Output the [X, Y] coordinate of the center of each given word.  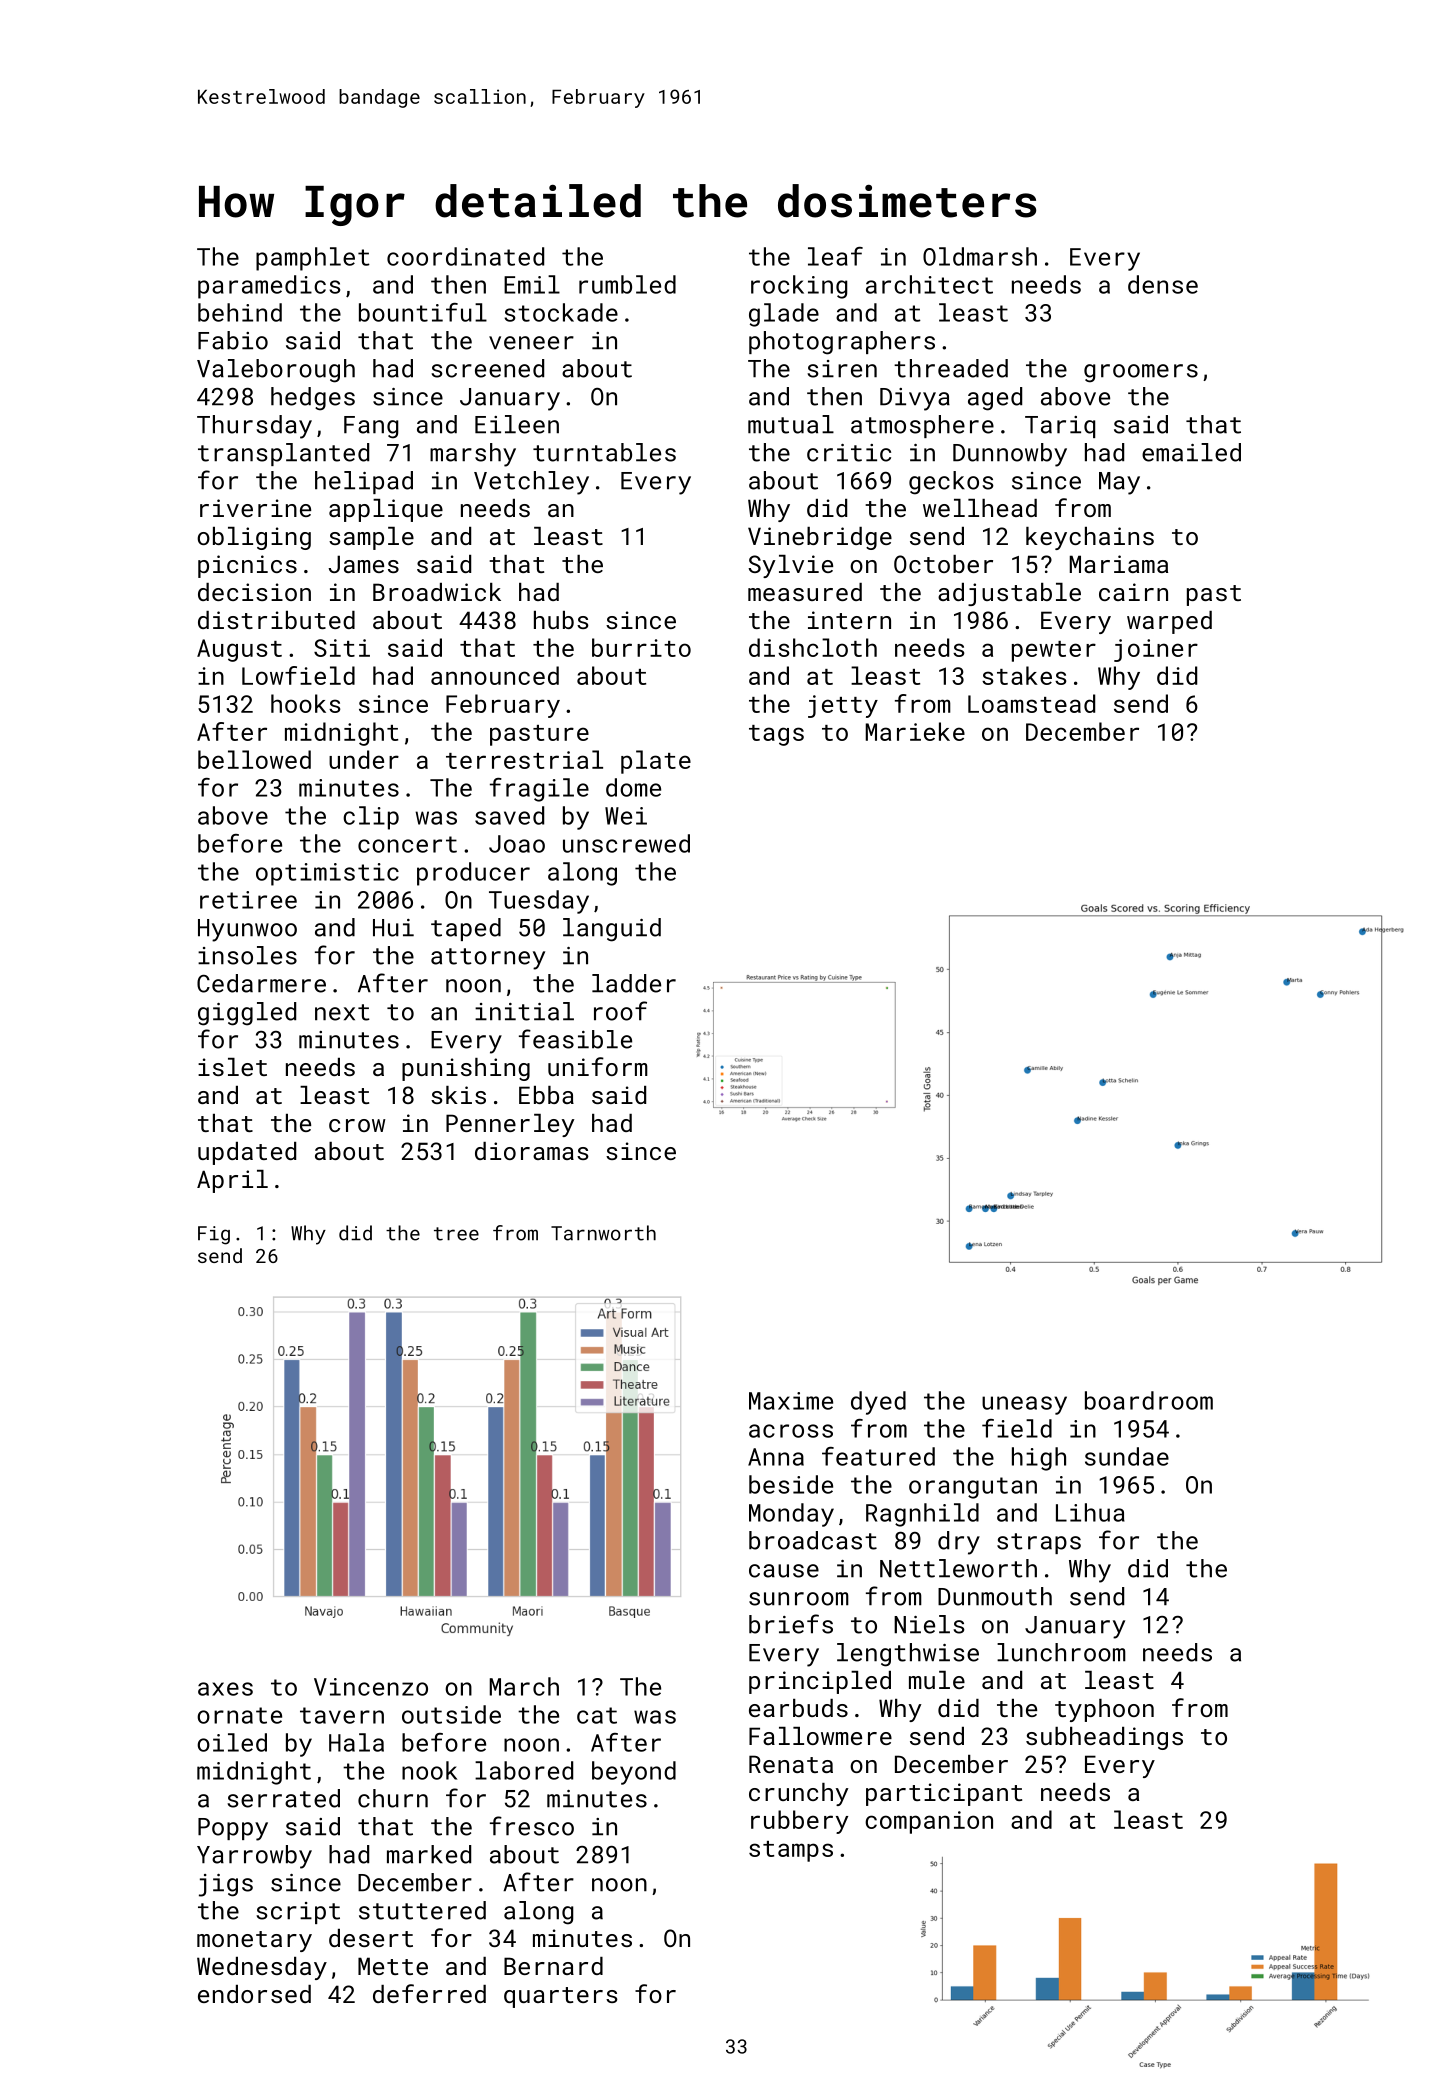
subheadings [1104, 1738]
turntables [604, 452]
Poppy [233, 1829]
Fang [371, 427]
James [363, 564]
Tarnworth [603, 1233]
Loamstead [1031, 703]
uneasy [1024, 1405]
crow [357, 1125]
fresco [532, 1826]
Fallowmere [820, 1736]
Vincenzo [371, 1687]
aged [995, 399]
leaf [835, 256]
